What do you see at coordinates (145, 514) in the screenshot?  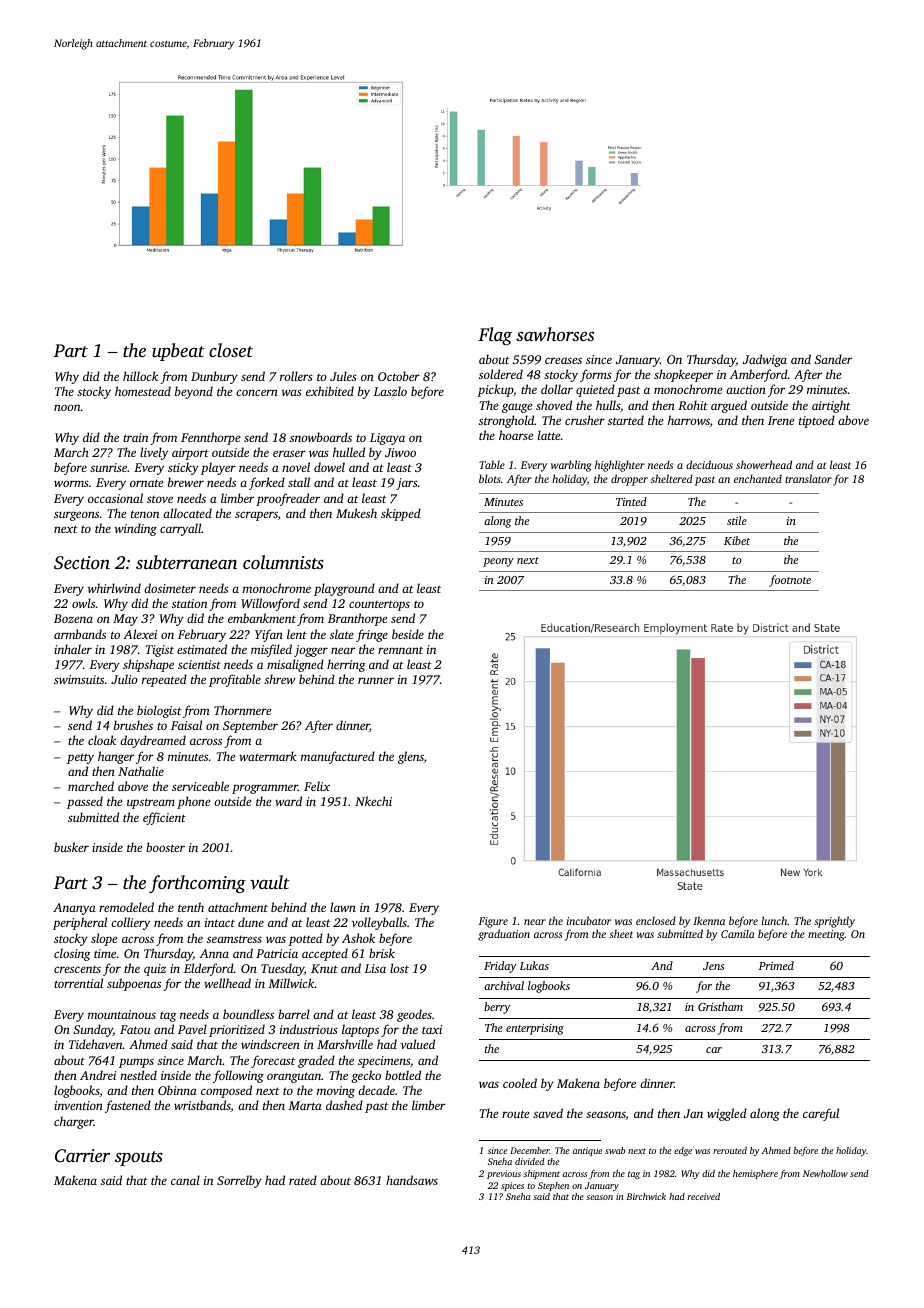 I see `tenon` at bounding box center [145, 514].
